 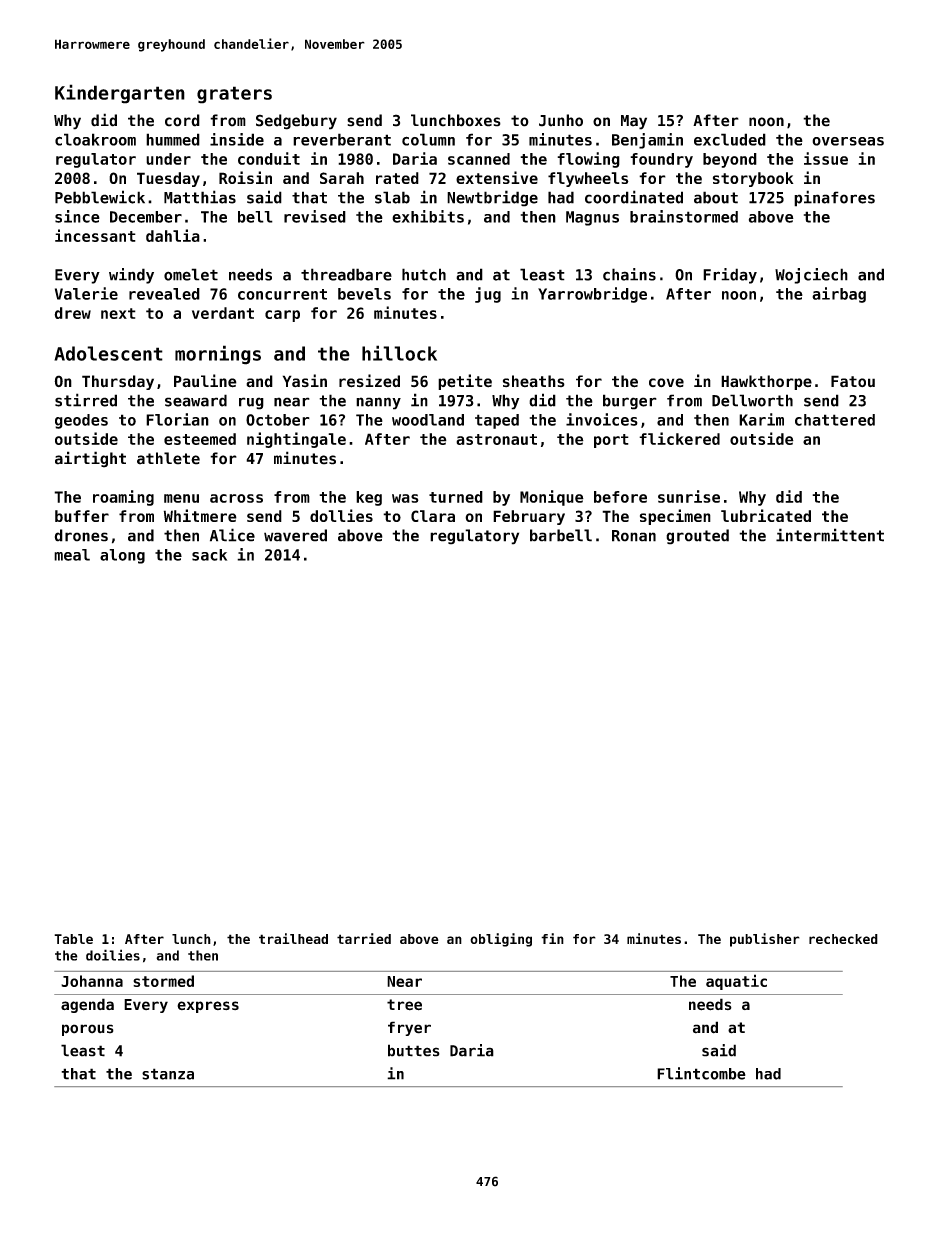 I want to click on tarried, so click(x=364, y=938).
